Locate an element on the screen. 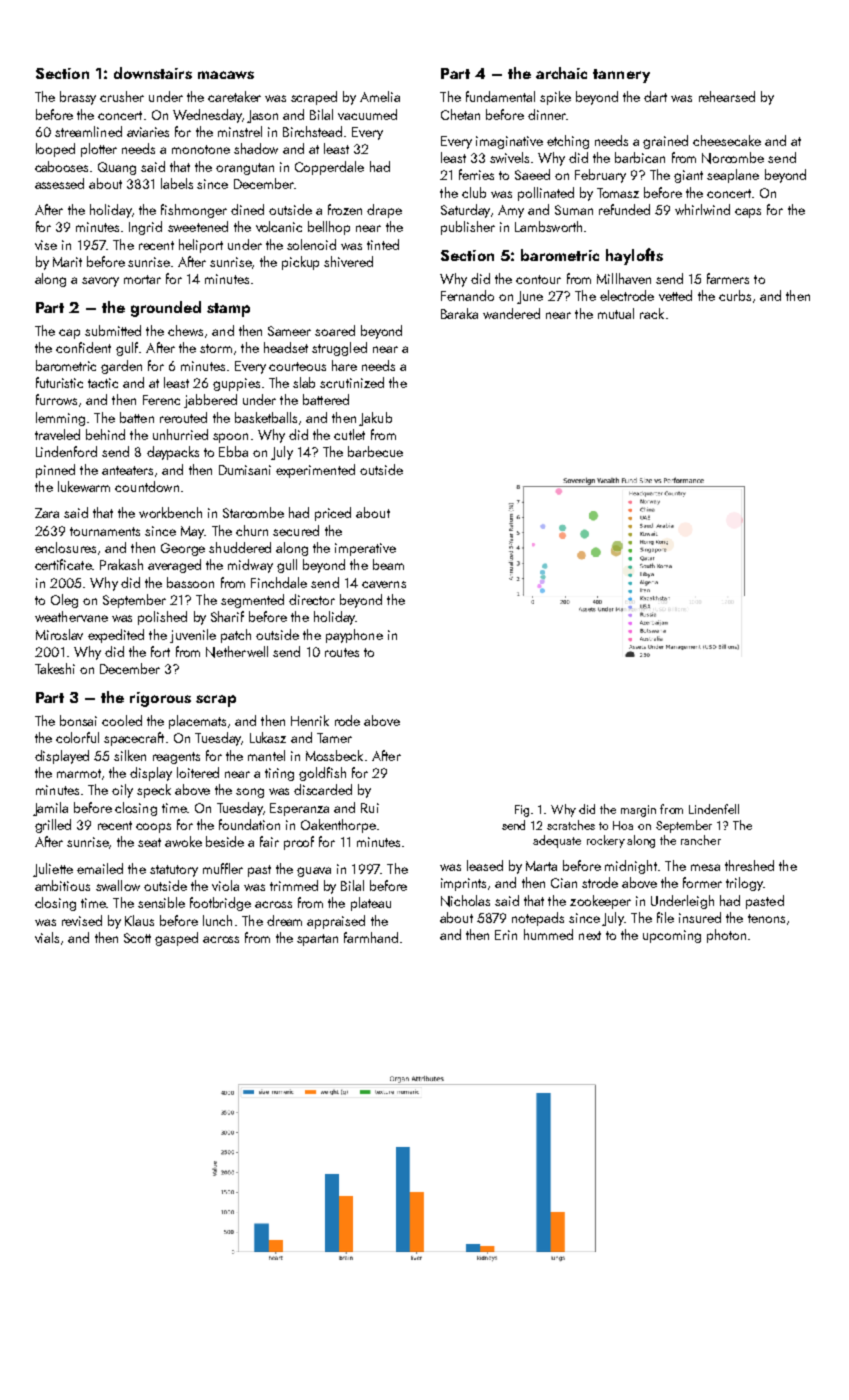 The height and width of the screenshot is (1400, 849). archaic is located at coordinates (561, 73).
